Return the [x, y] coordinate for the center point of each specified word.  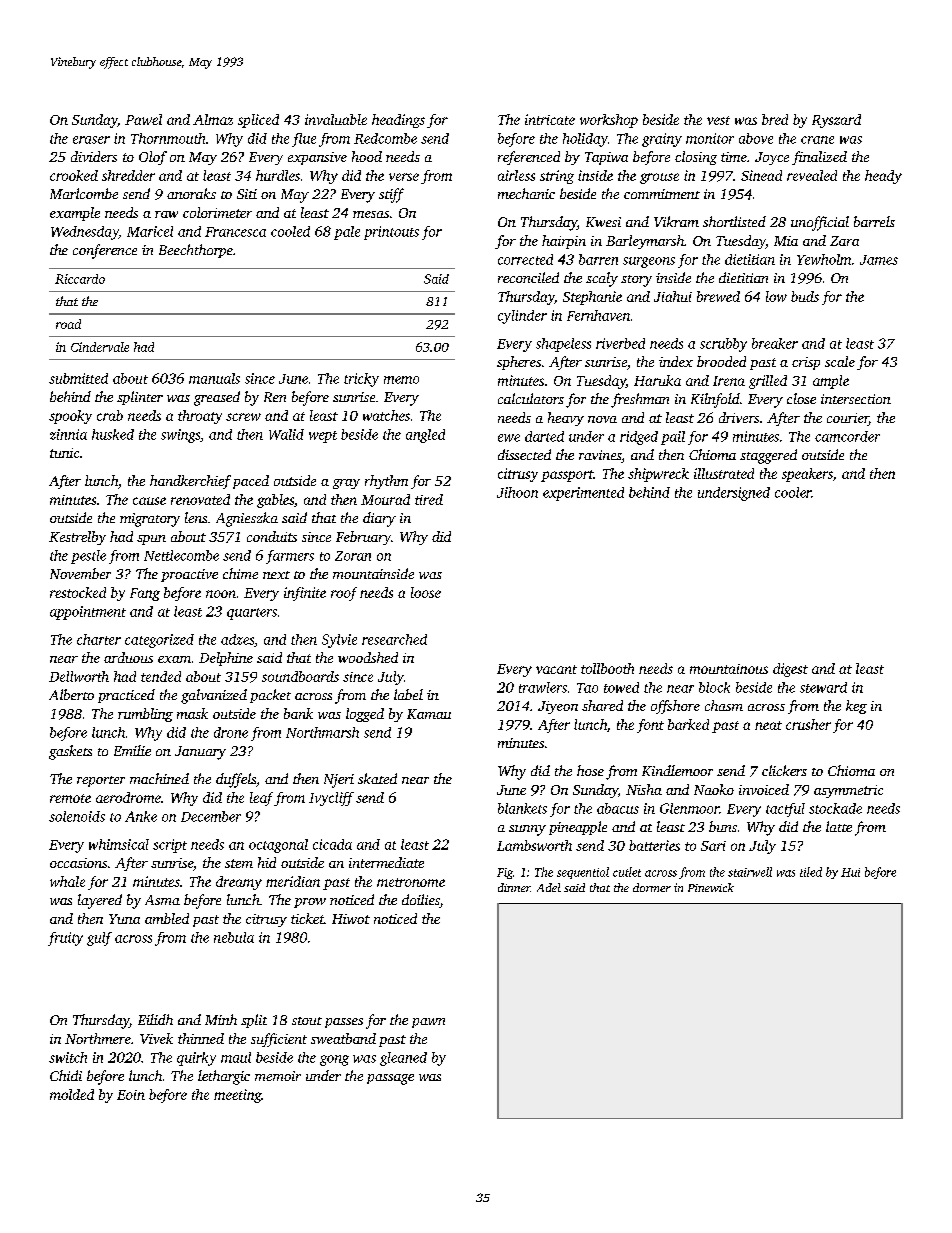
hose [590, 770]
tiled [811, 872]
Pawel [143, 119]
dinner [514, 887]
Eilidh [155, 1019]
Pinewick [711, 887]
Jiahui [673, 296]
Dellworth [79, 676]
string [557, 177]
